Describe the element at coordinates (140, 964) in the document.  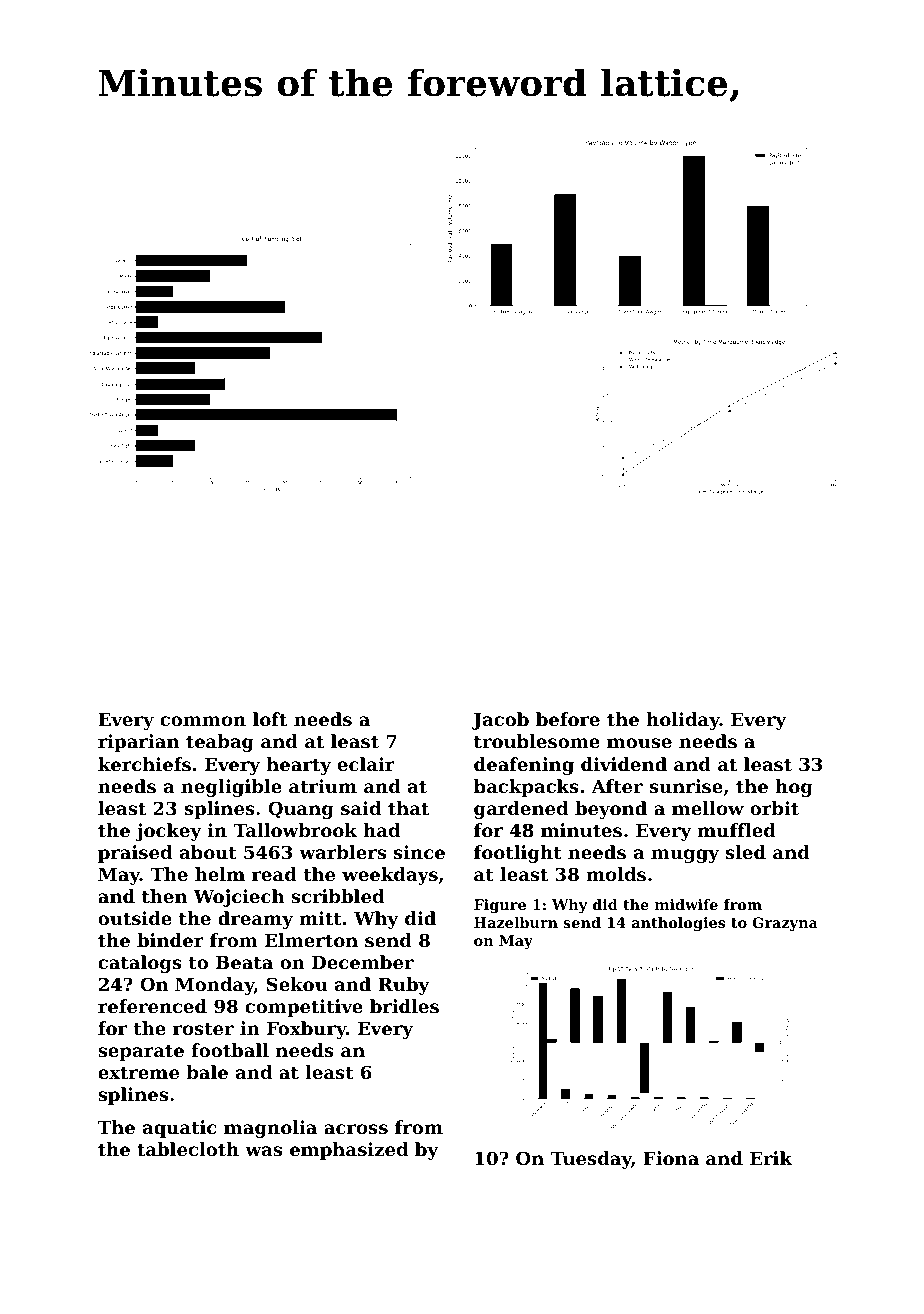
I see `catalogs` at that location.
